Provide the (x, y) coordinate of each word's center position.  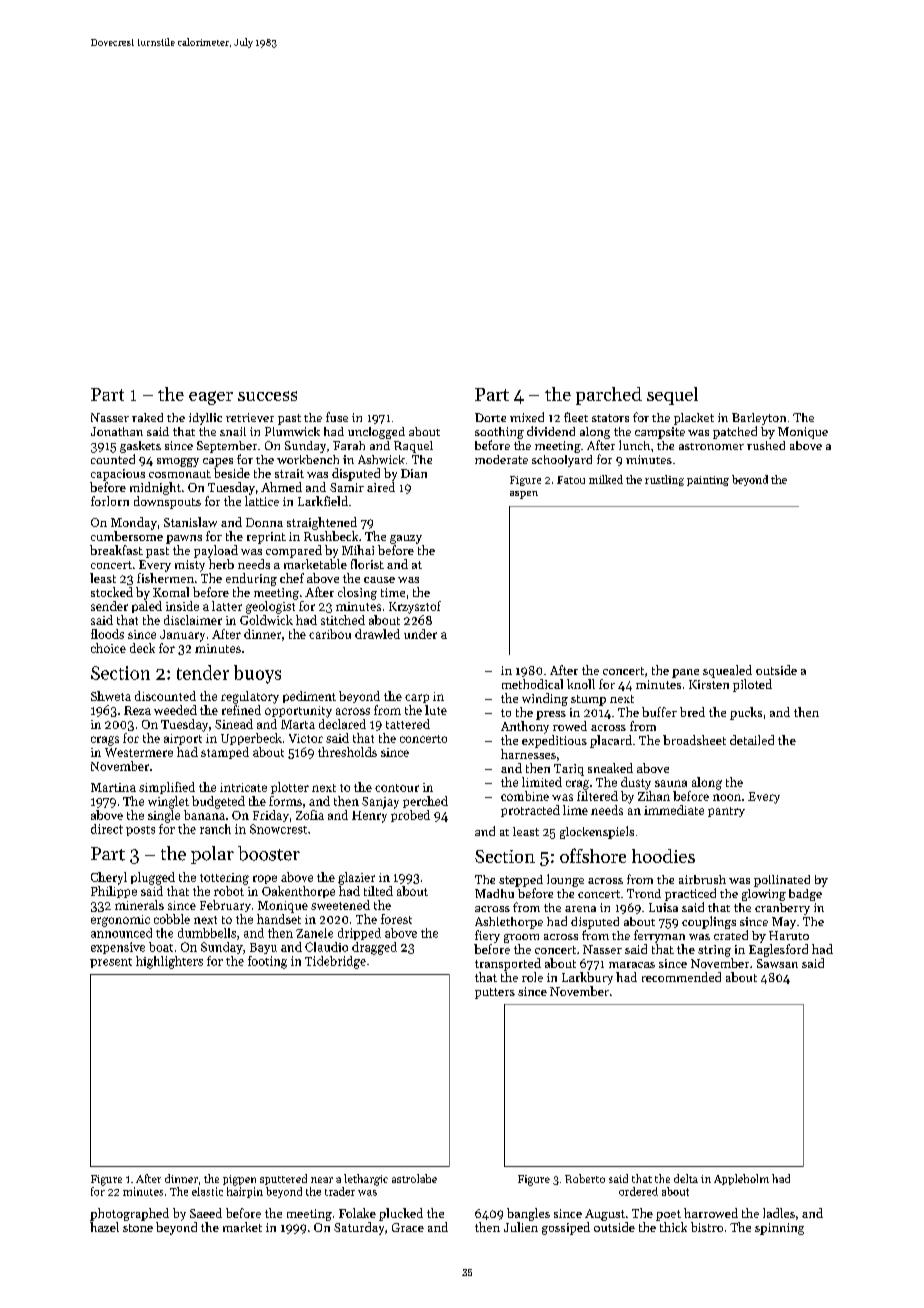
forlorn (110, 501)
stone (138, 1228)
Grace (408, 1227)
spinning (779, 1229)
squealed (727, 671)
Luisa (663, 907)
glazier (356, 878)
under (420, 634)
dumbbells (207, 933)
